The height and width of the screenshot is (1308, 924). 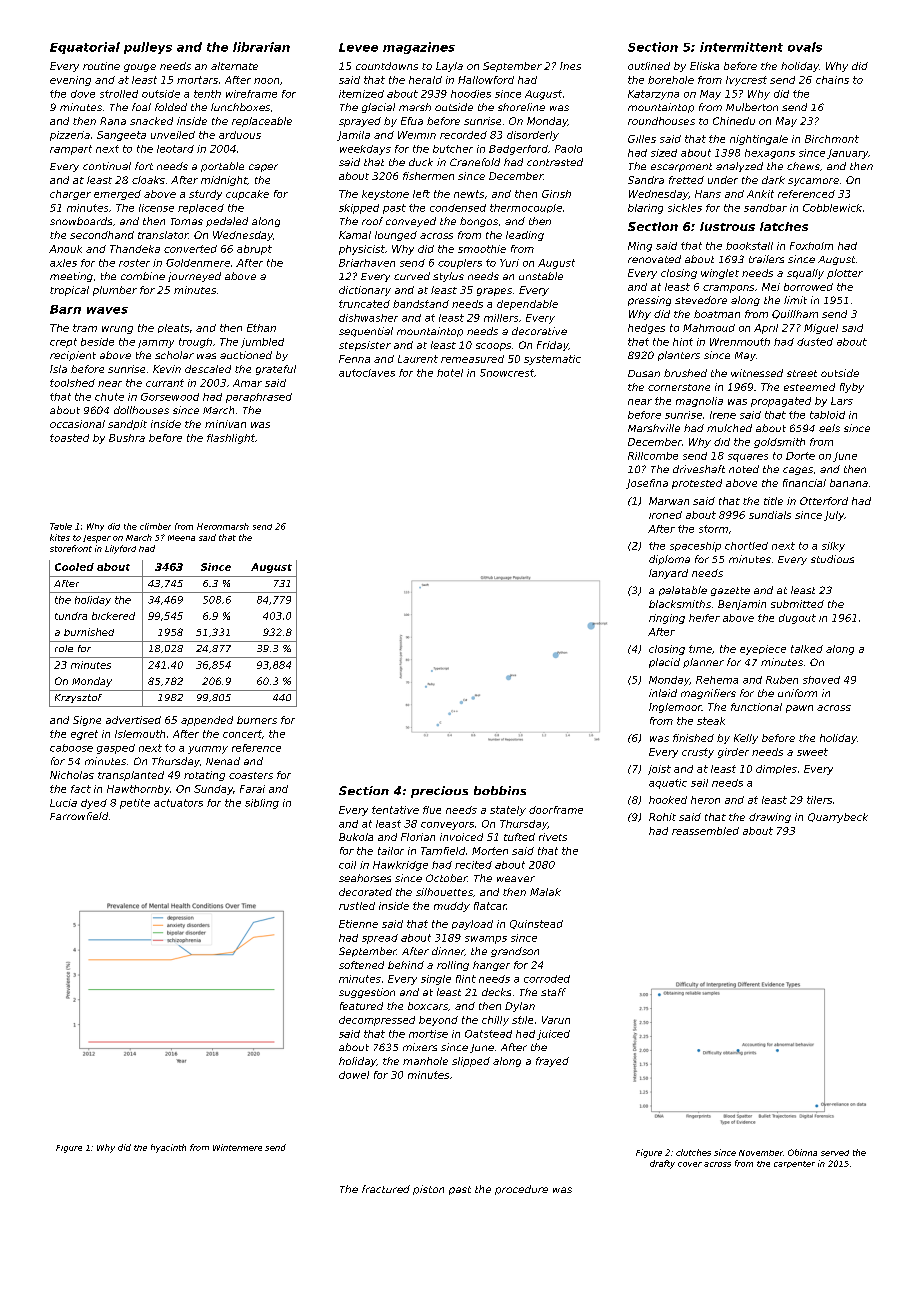 What do you see at coordinates (812, 752) in the screenshot?
I see `sweet` at bounding box center [812, 752].
